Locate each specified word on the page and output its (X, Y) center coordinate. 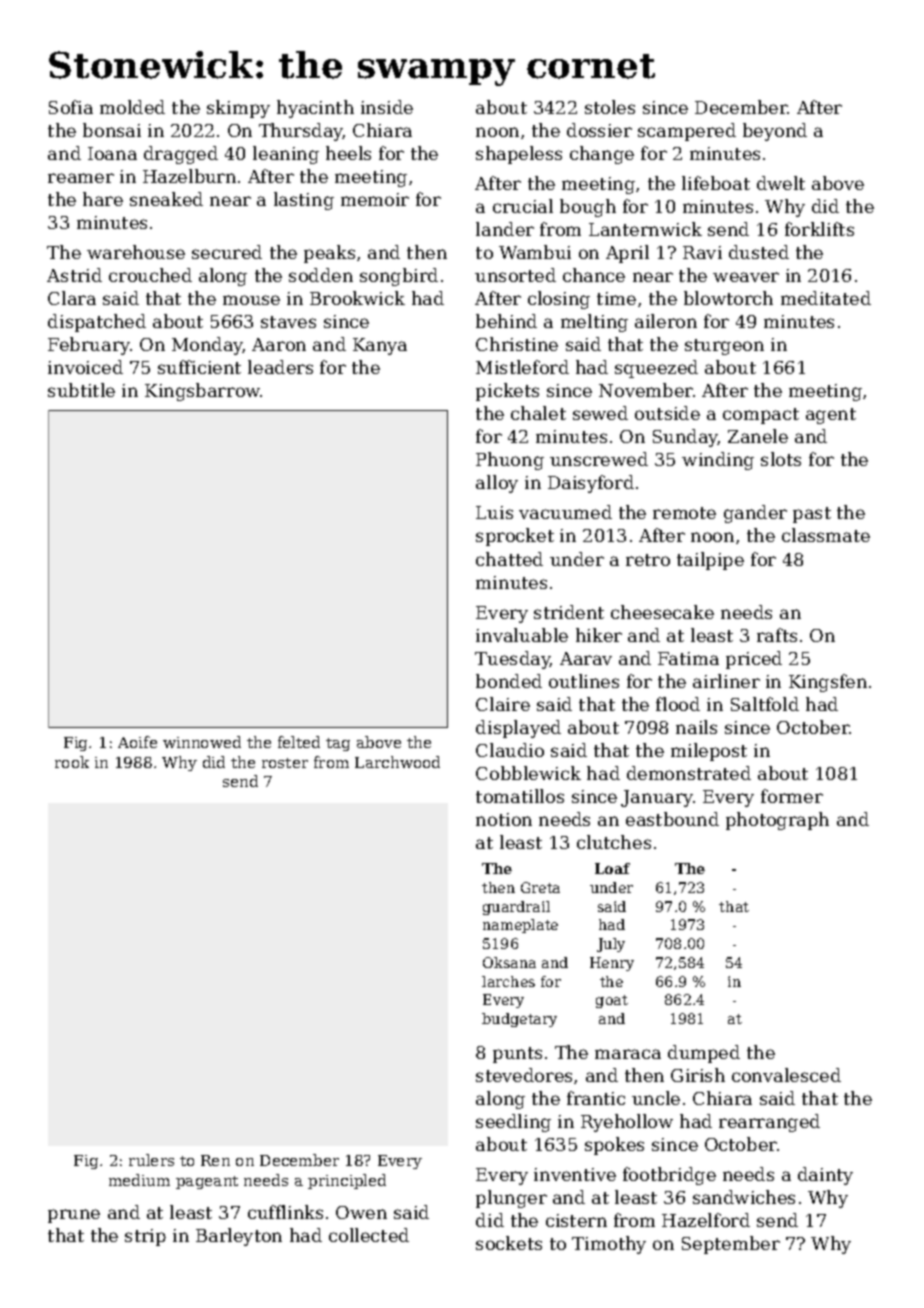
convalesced (786, 1075)
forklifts (819, 229)
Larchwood (397, 762)
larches (508, 981)
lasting (304, 201)
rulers (151, 1160)
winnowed (202, 742)
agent (831, 416)
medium (139, 1180)
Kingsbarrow (203, 392)
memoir (375, 199)
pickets (507, 392)
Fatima (688, 658)
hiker (599, 635)
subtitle (81, 390)
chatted (509, 559)
